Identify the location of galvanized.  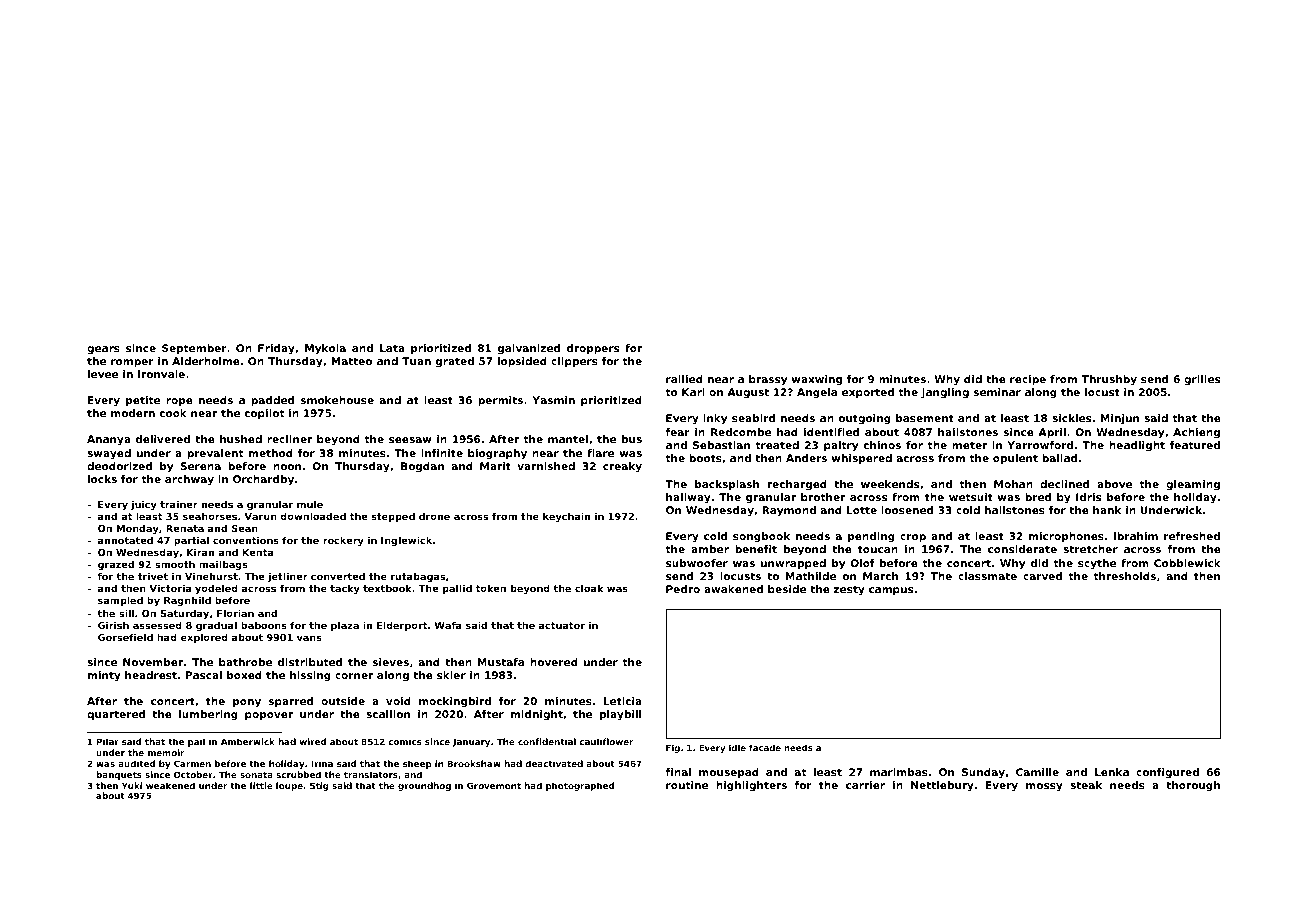
(529, 349).
